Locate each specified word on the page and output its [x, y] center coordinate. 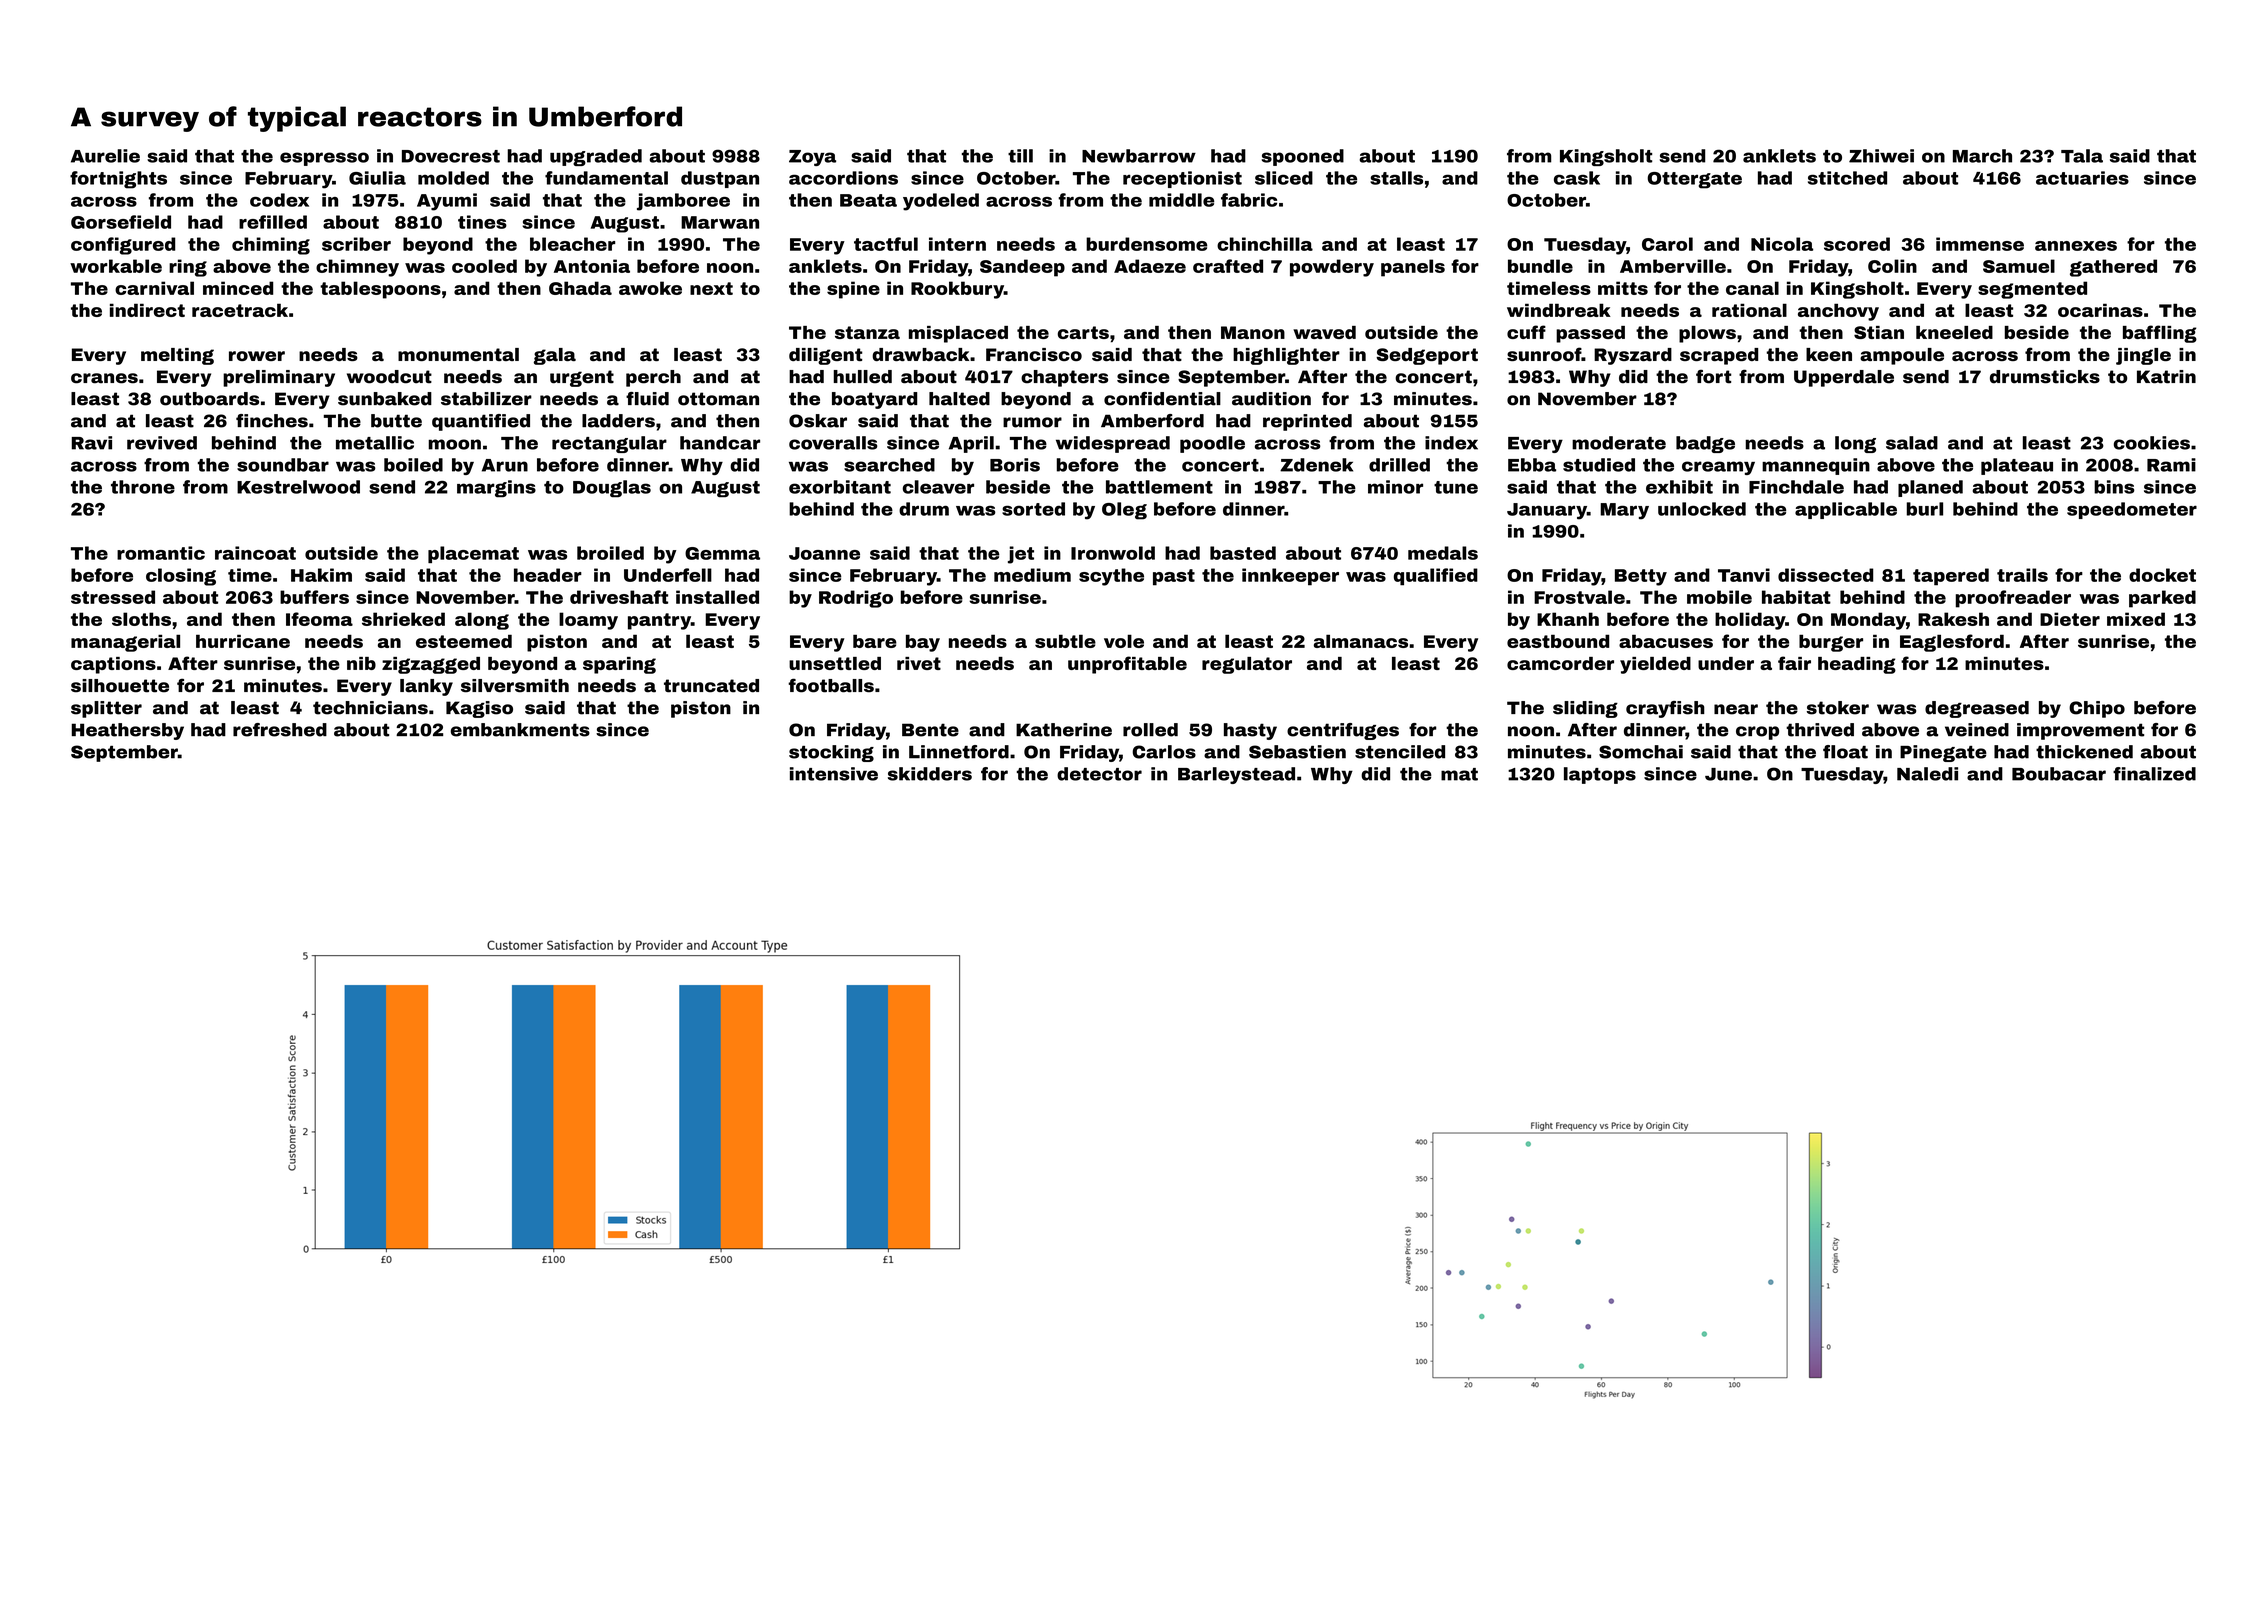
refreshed [280, 730]
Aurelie [105, 156]
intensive [834, 774]
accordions [843, 178]
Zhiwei [1881, 156]
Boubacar [2059, 774]
